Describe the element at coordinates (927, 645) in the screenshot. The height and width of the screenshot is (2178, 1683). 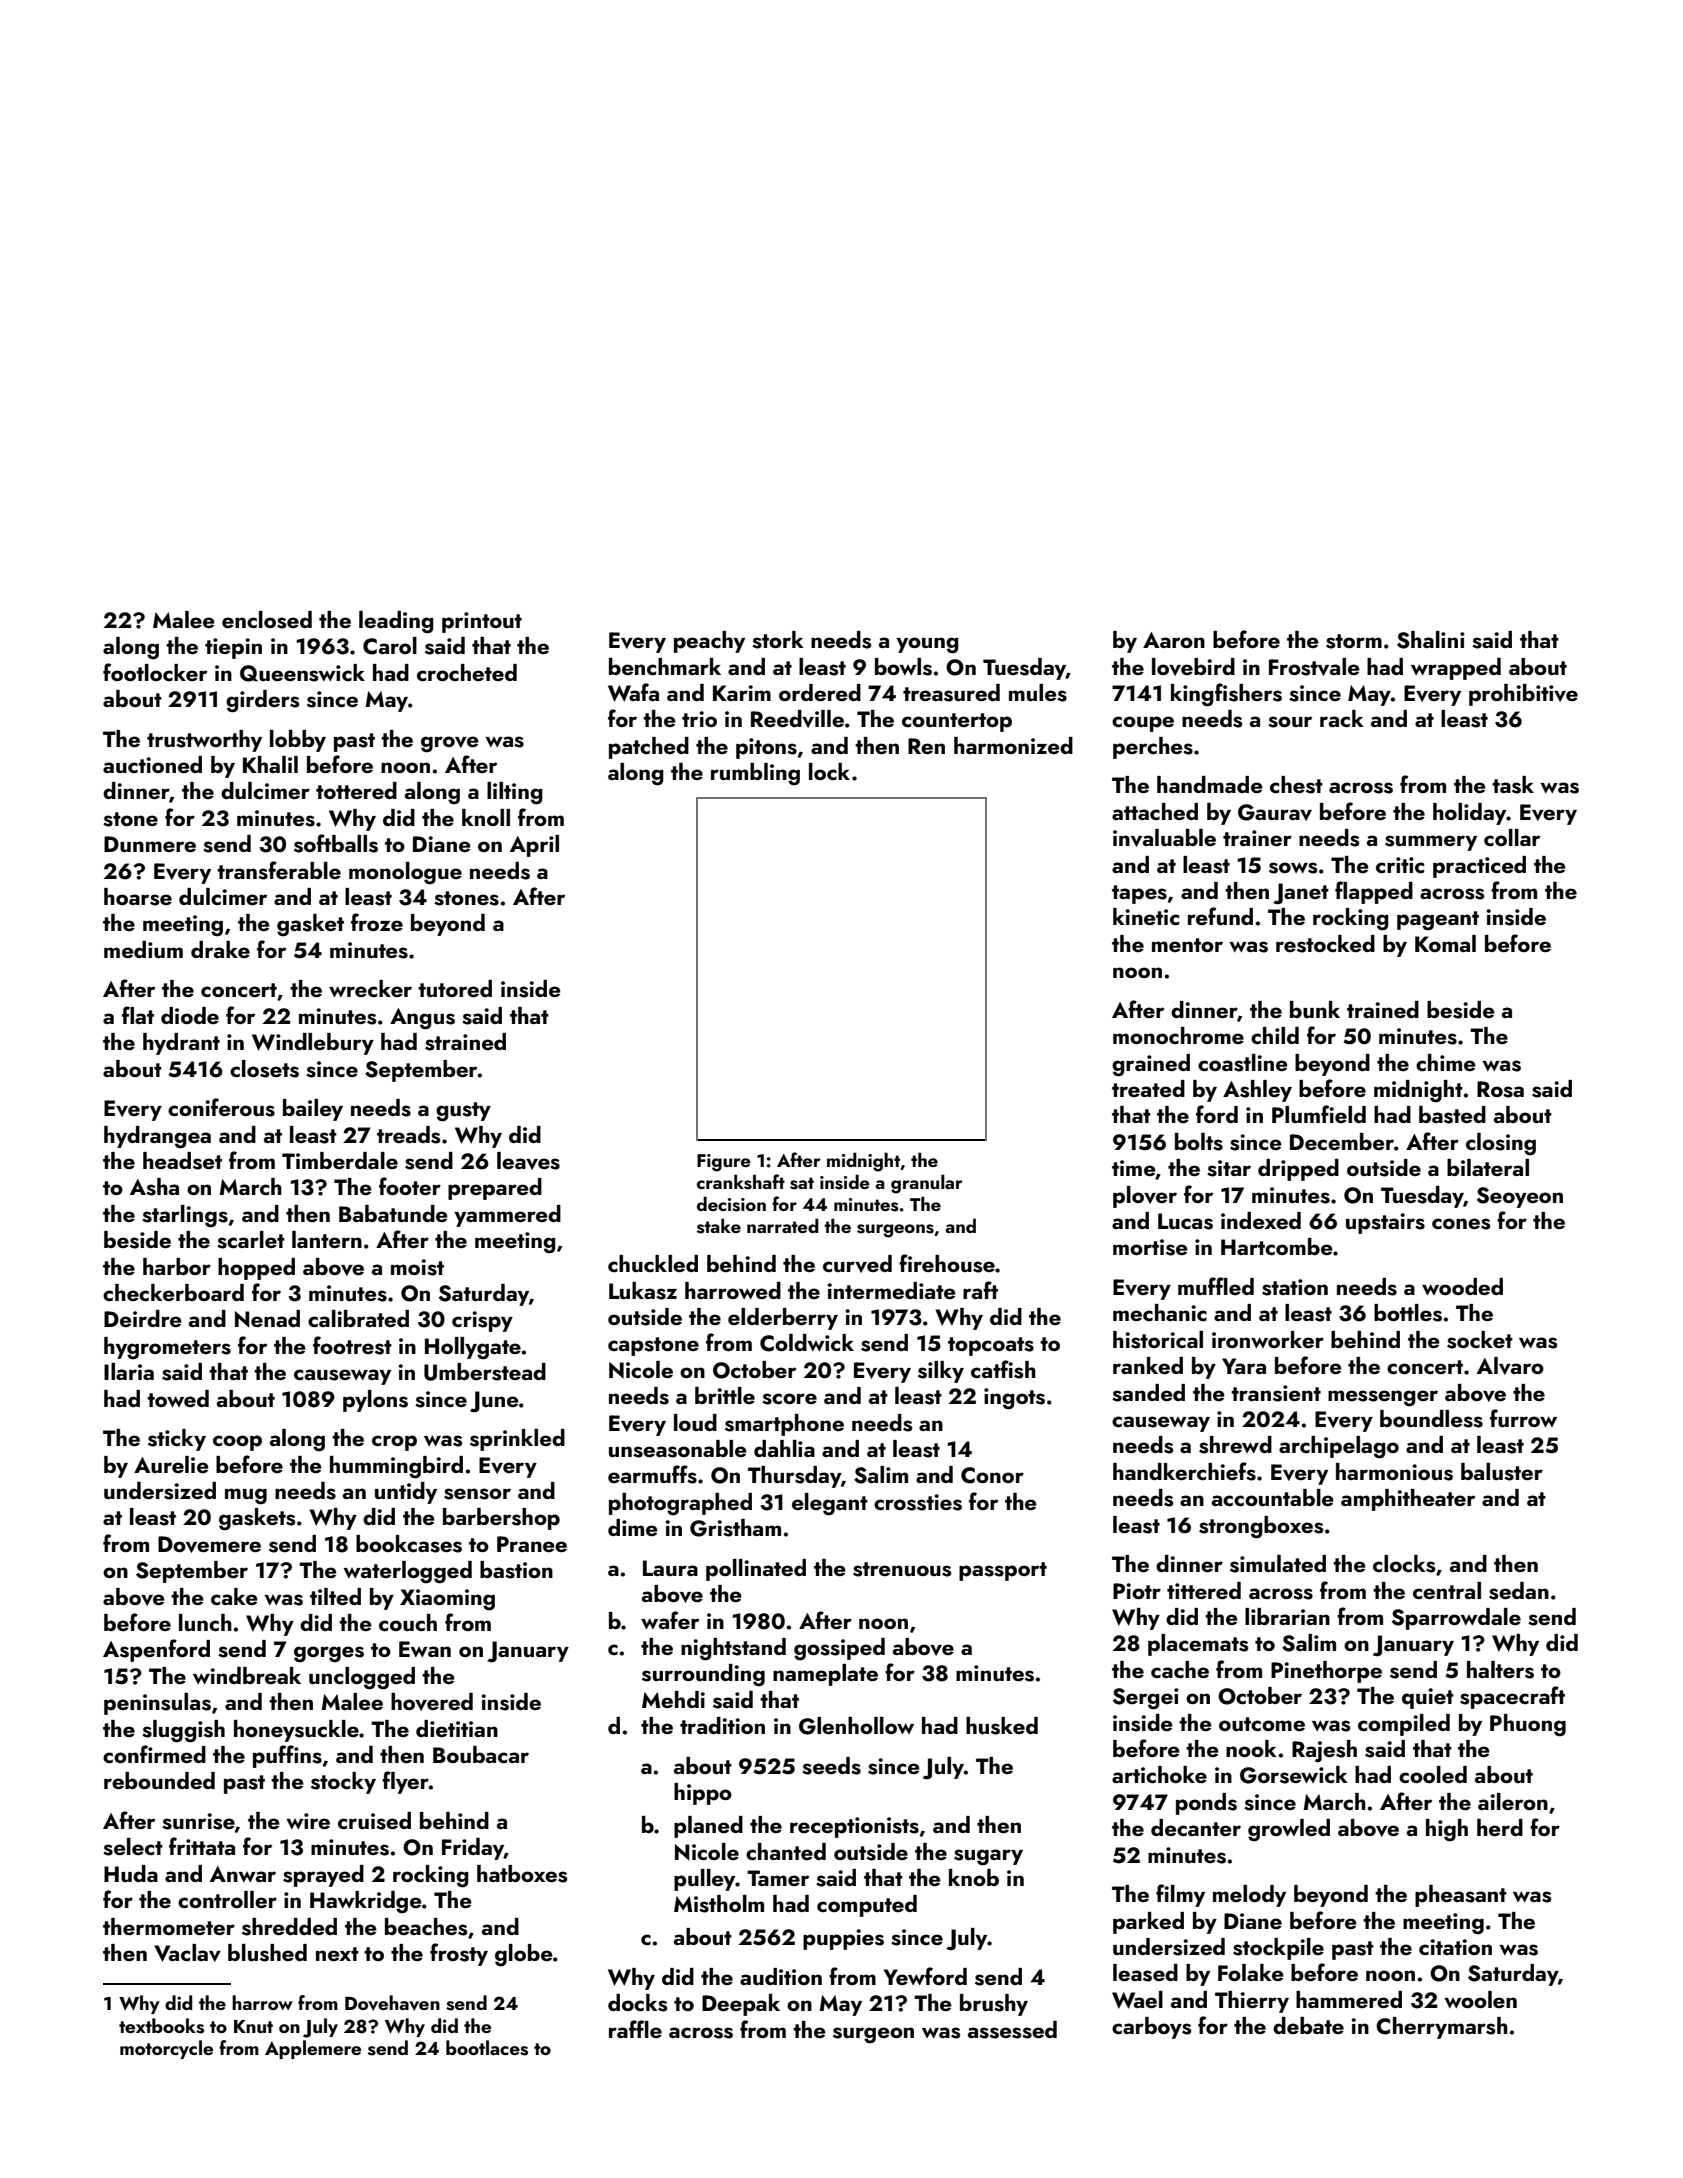
I see `young` at that location.
